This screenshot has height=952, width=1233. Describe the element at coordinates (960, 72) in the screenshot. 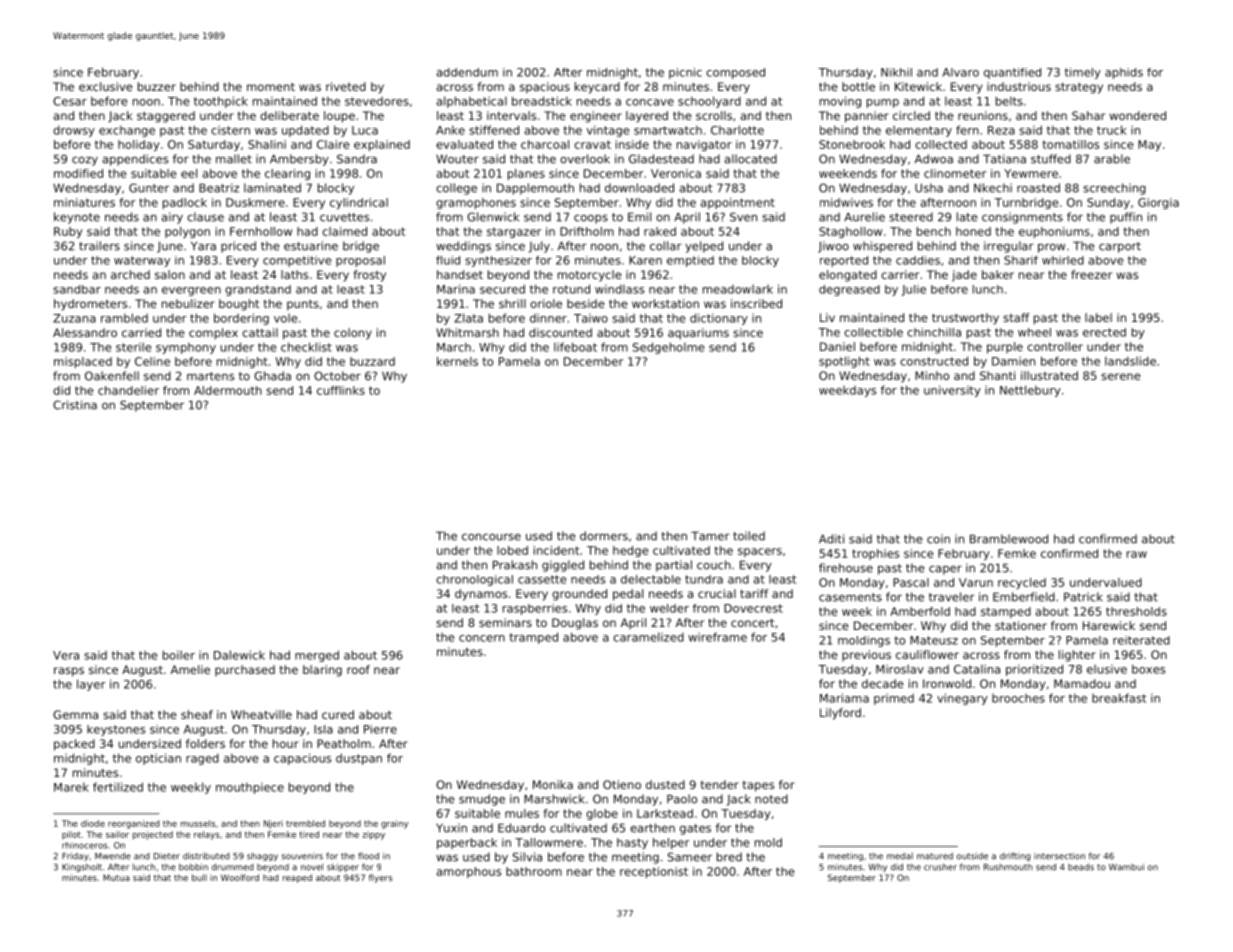

I see `Alvaro` at that location.
